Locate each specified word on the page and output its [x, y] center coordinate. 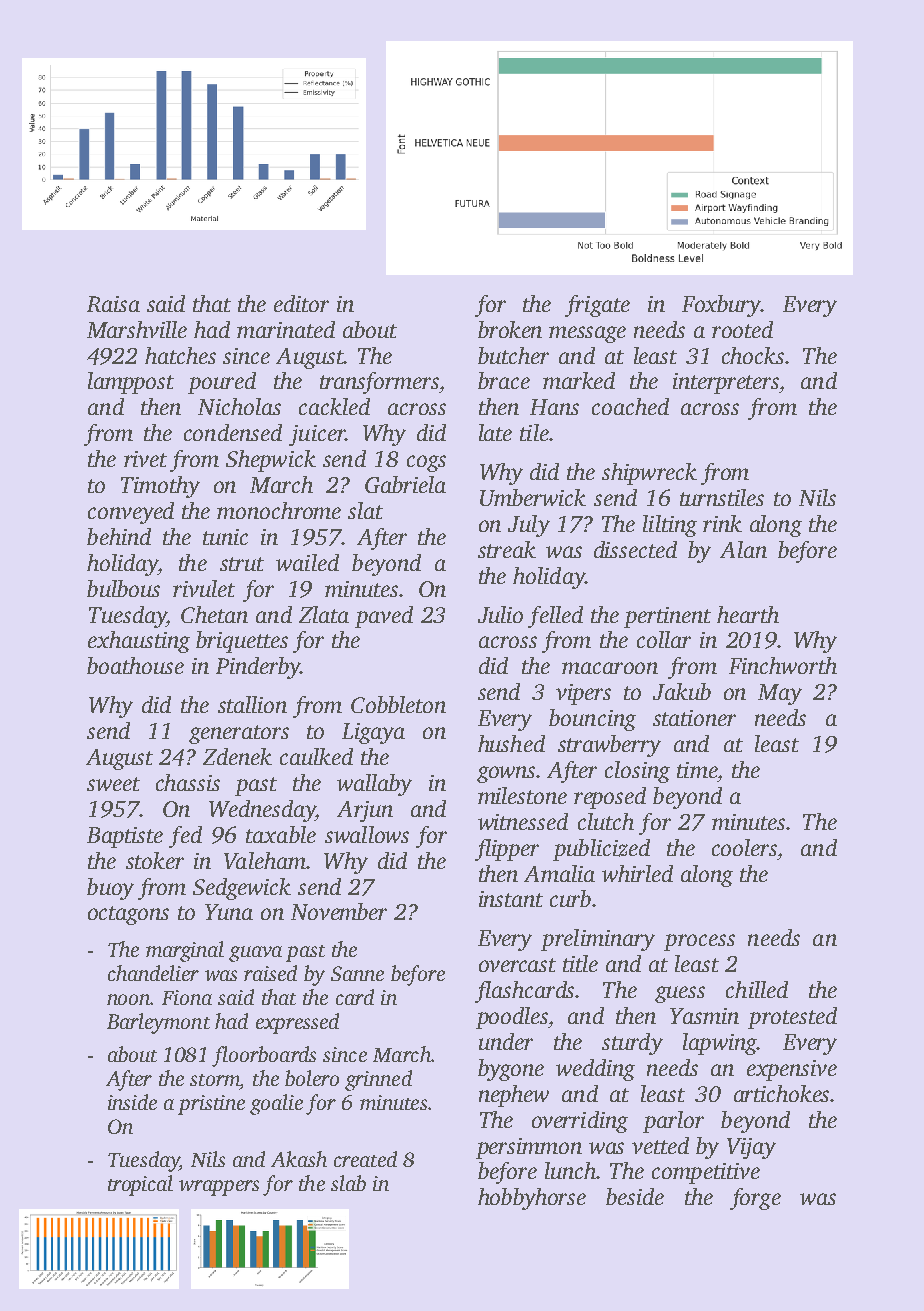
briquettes [242, 642]
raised [270, 973]
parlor [673, 1122]
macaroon [610, 668]
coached [630, 406]
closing [637, 772]
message [587, 334]
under [506, 1041]
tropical [140, 1185]
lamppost [131, 383]
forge [755, 1199]
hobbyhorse [532, 1199]
